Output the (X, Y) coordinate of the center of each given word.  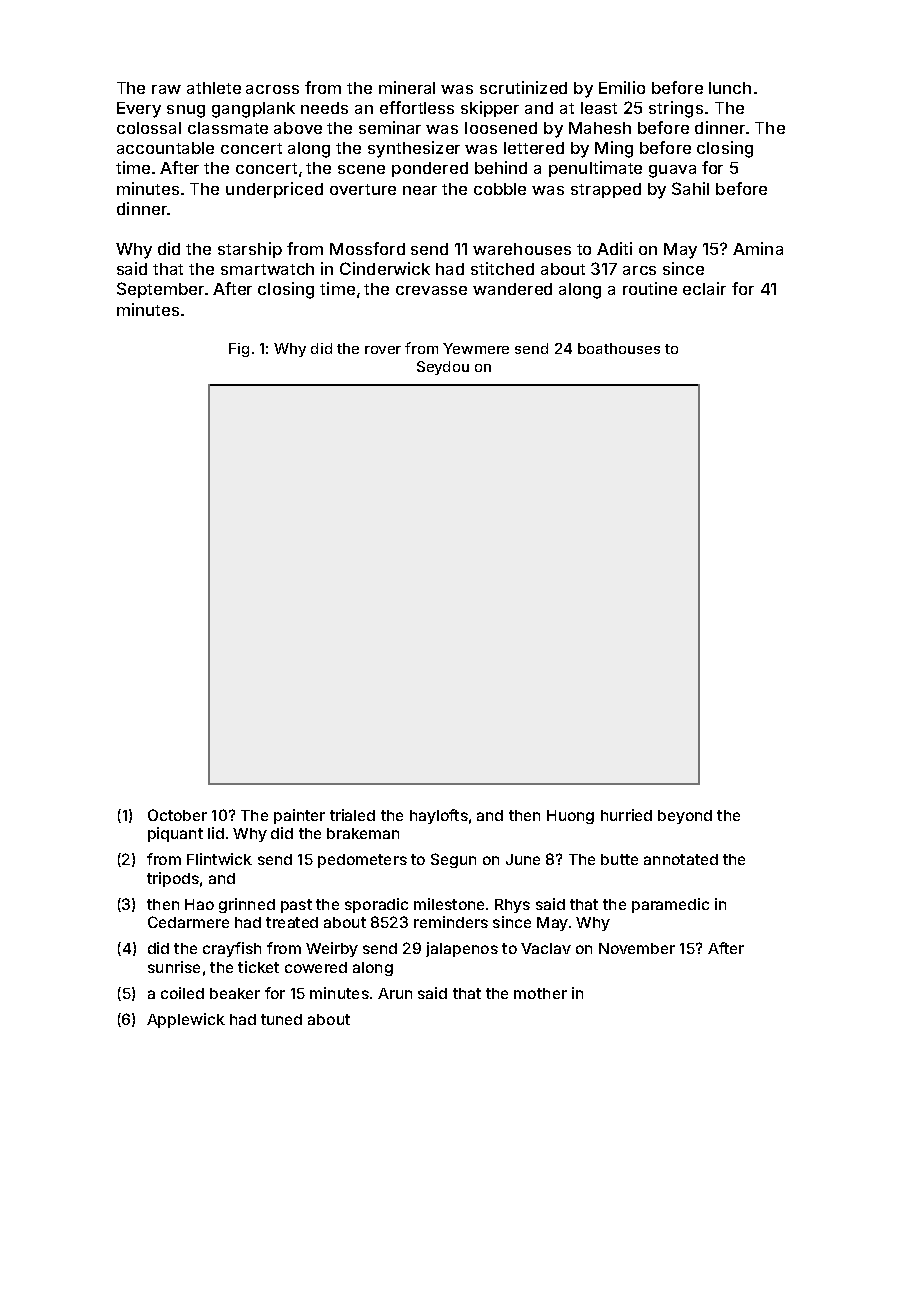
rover (383, 350)
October (177, 815)
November (637, 948)
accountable (165, 148)
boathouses (619, 348)
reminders (451, 922)
